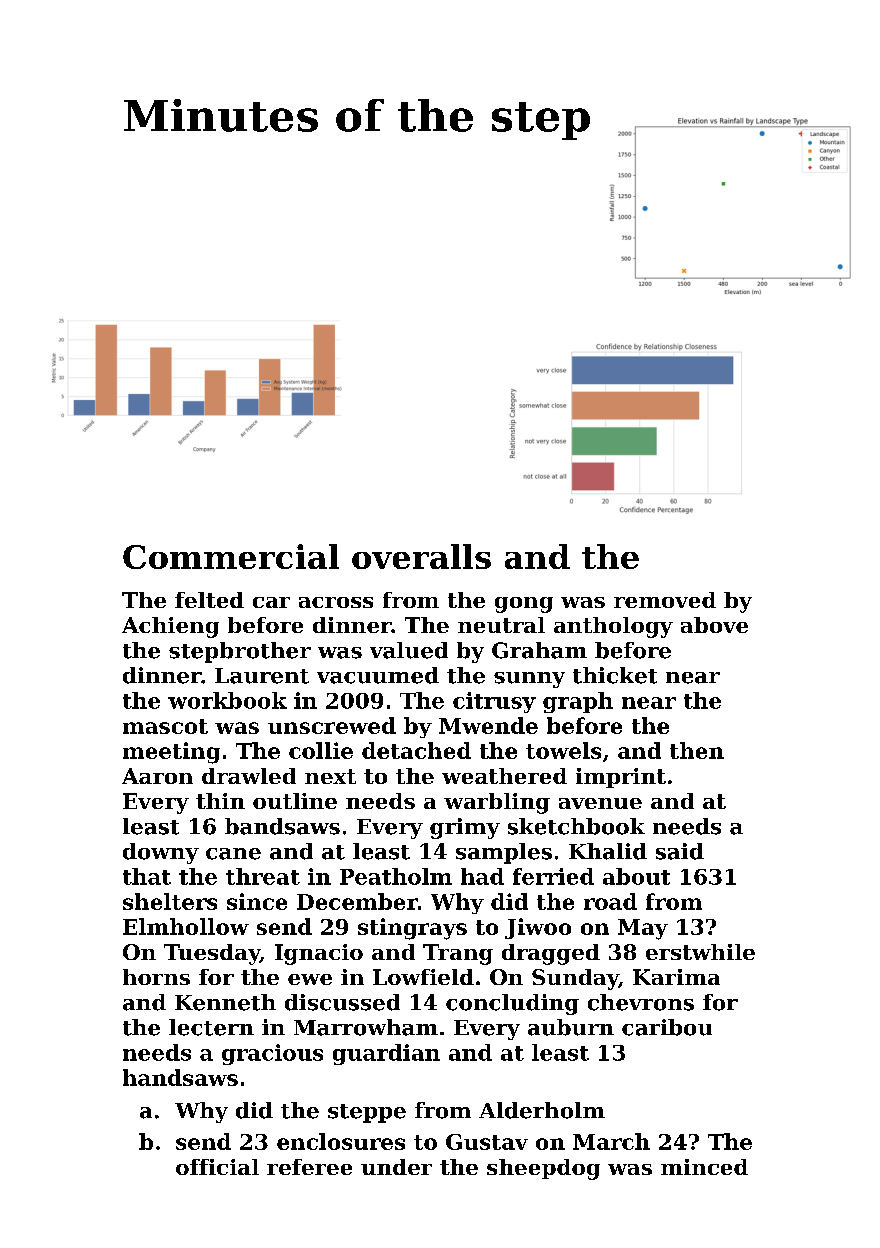 The image size is (880, 1248). What do you see at coordinates (542, 1110) in the screenshot?
I see `Alderholm` at bounding box center [542, 1110].
